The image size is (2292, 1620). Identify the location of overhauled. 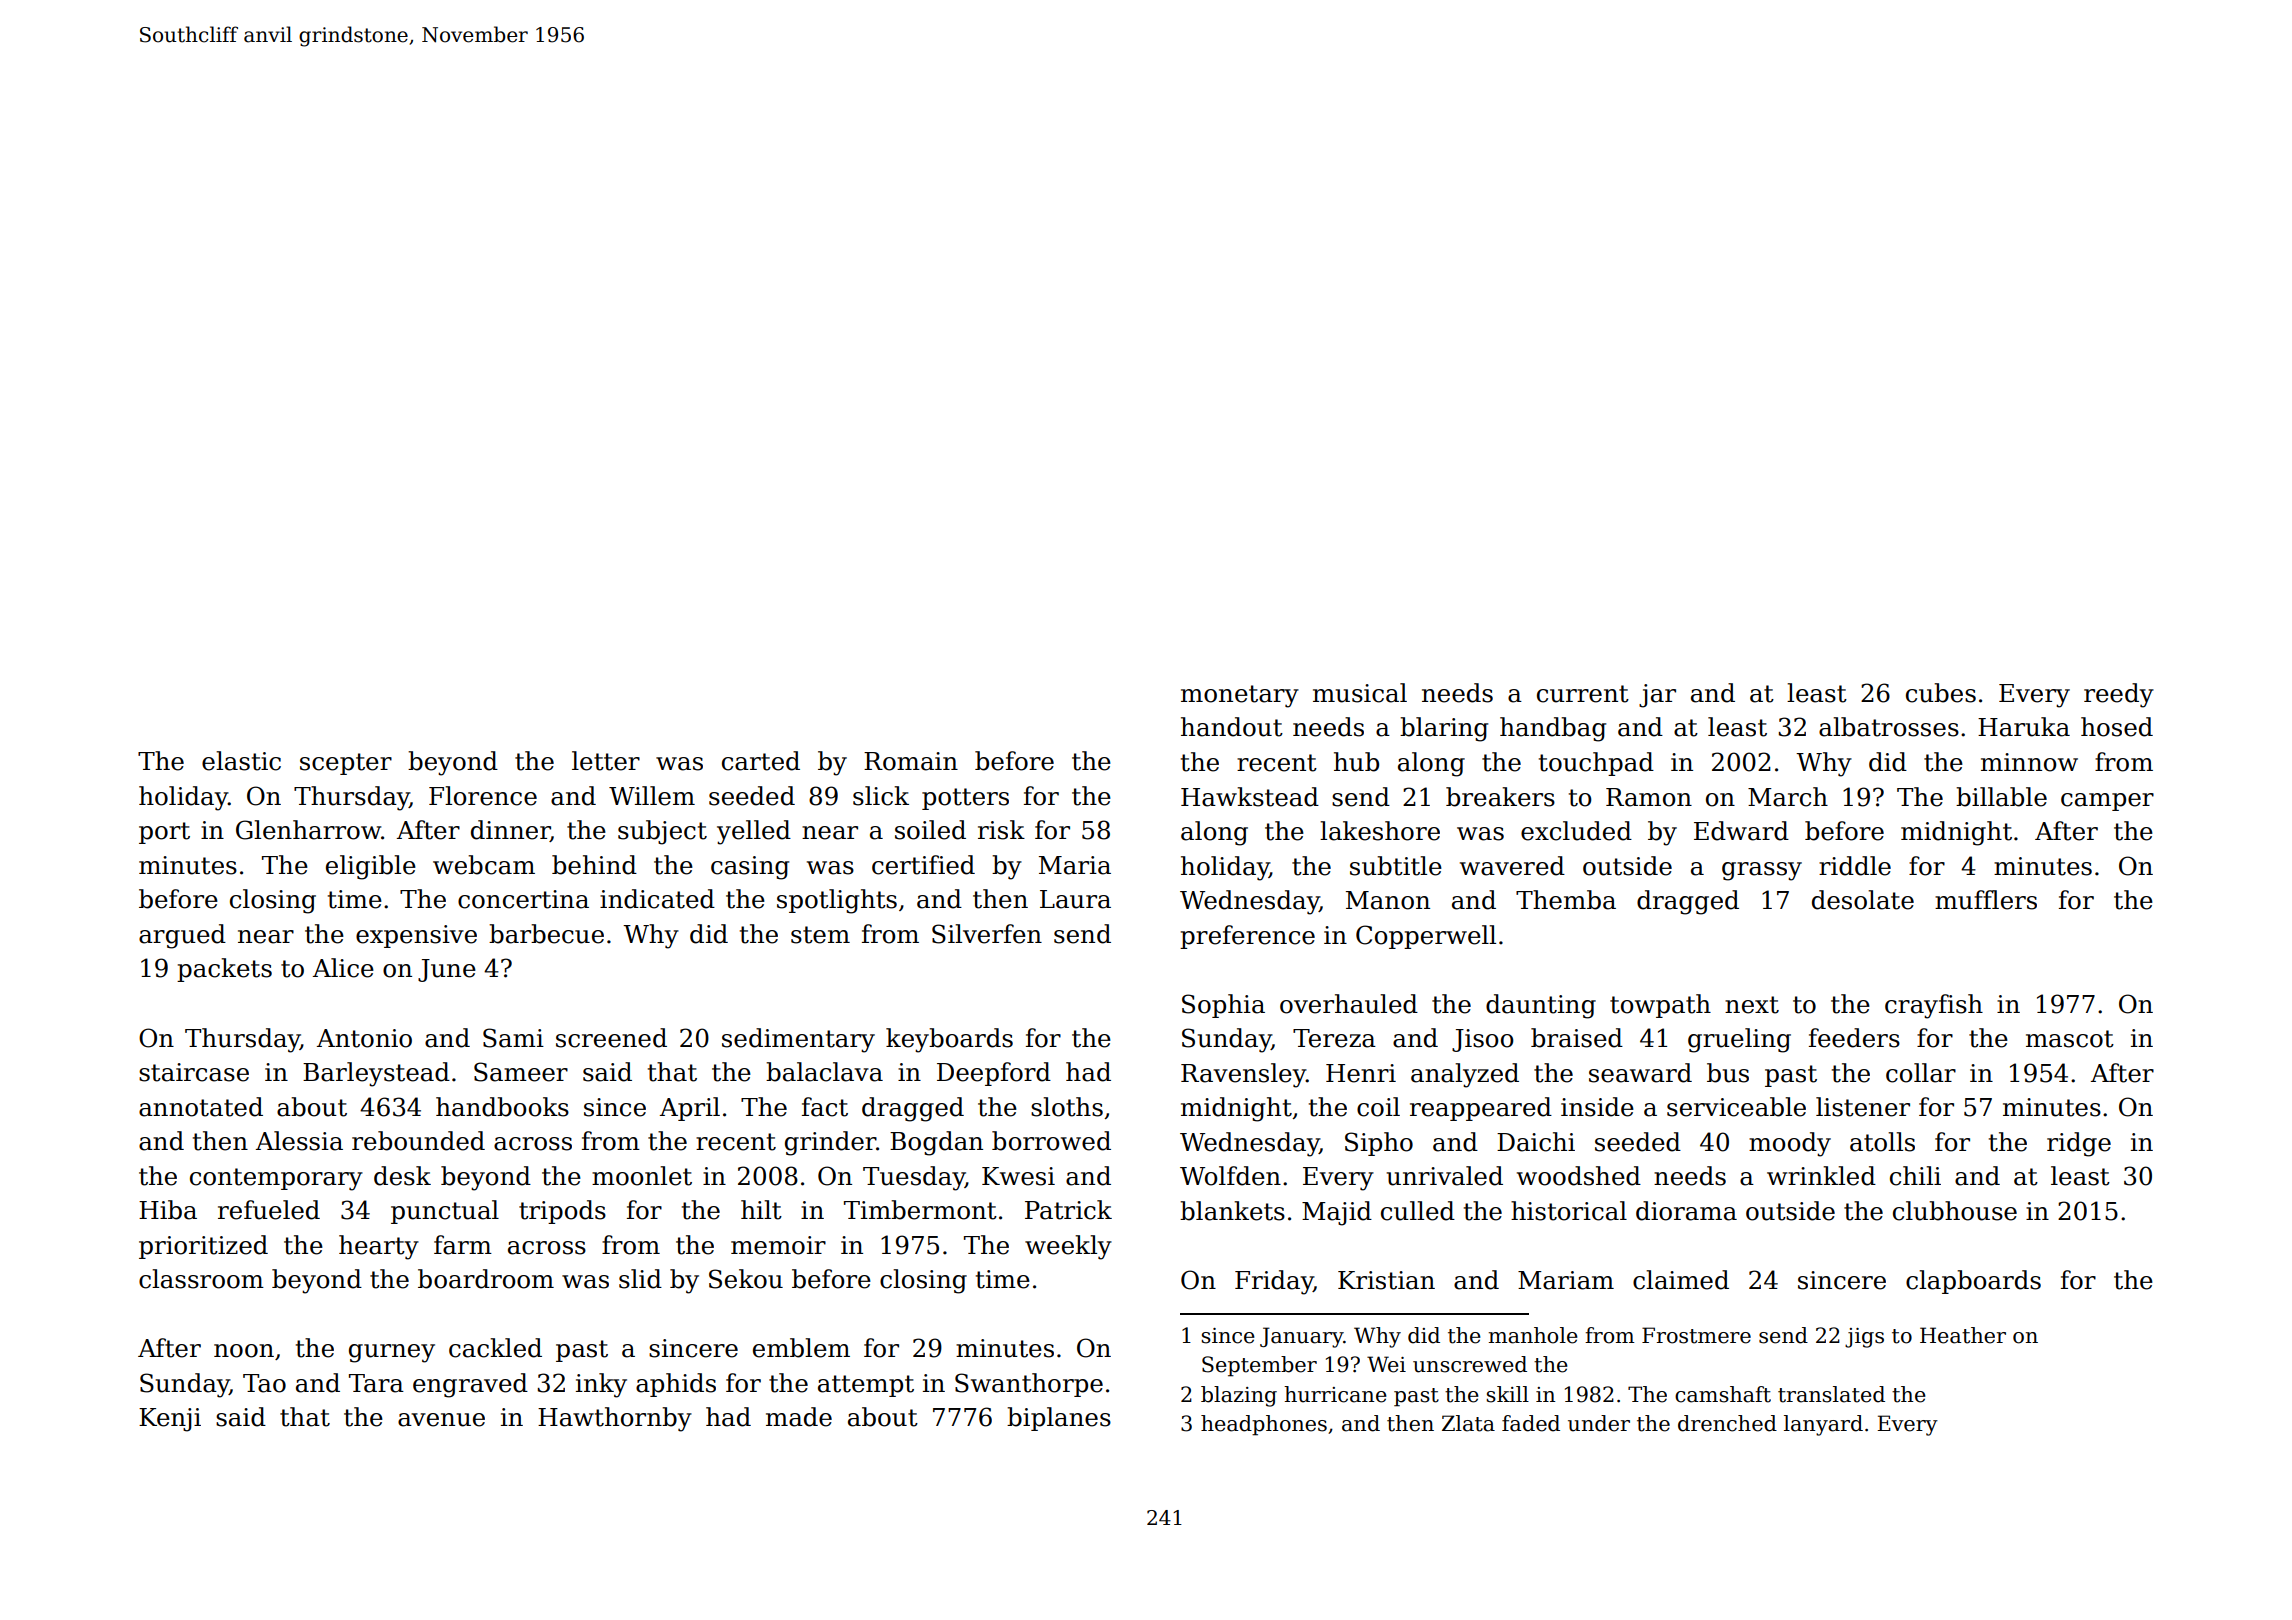
(1349, 1004).
